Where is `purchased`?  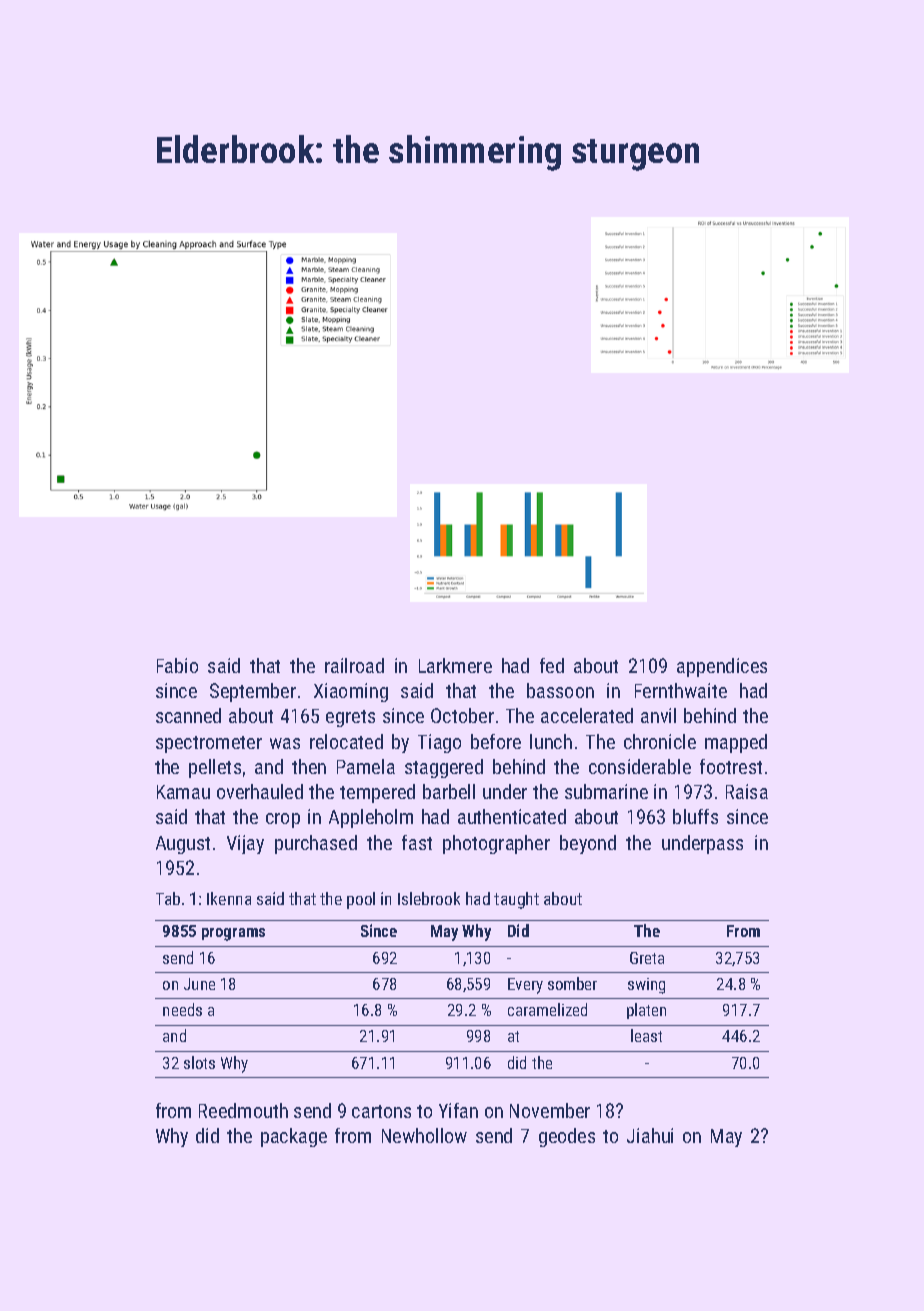
purchased is located at coordinates (316, 844).
